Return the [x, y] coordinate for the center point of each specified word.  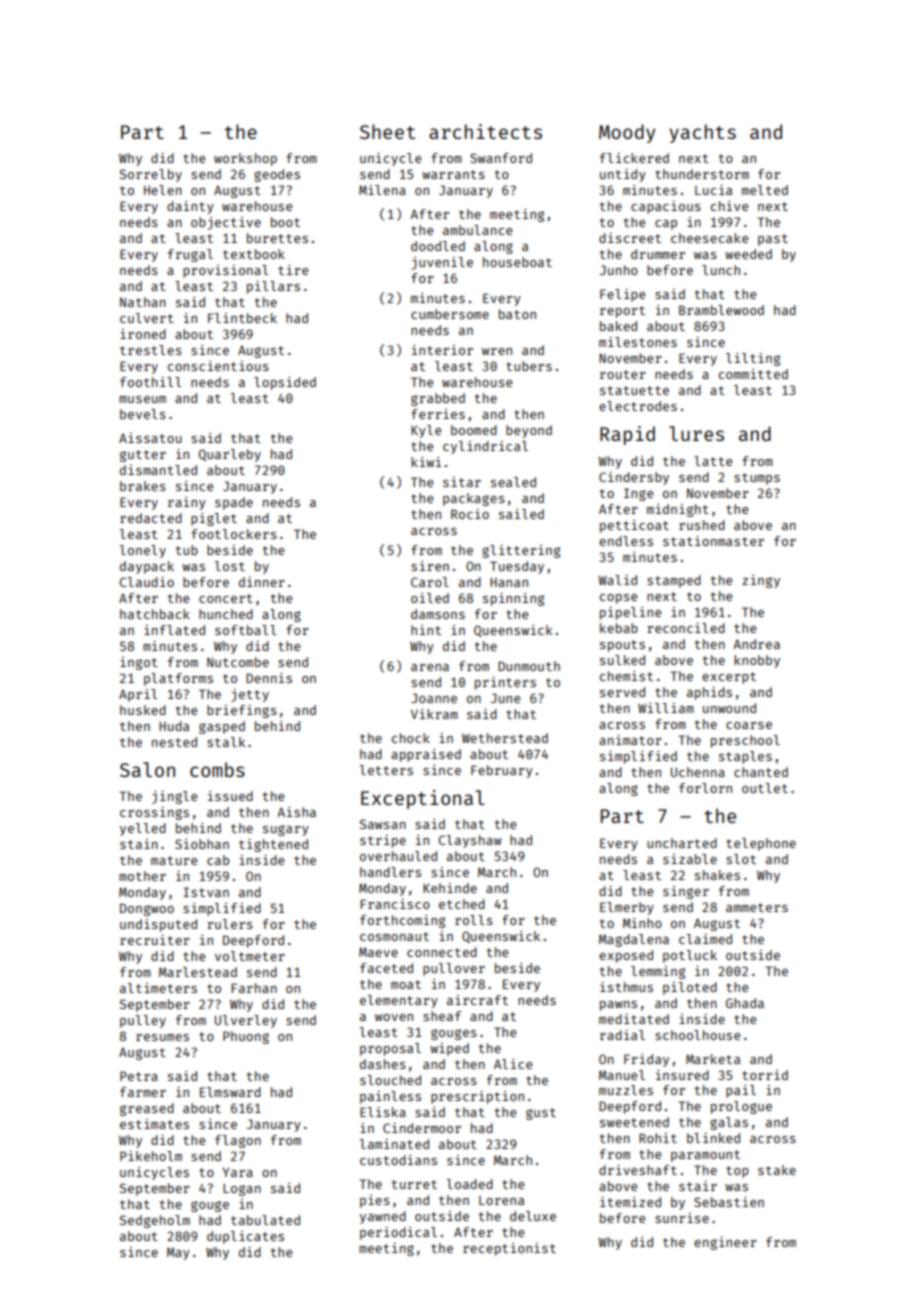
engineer [725, 1243]
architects [485, 131]
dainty [190, 207]
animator [630, 740]
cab [218, 860]
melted [765, 190]
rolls [474, 920]
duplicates [245, 1237]
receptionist [509, 1249]
